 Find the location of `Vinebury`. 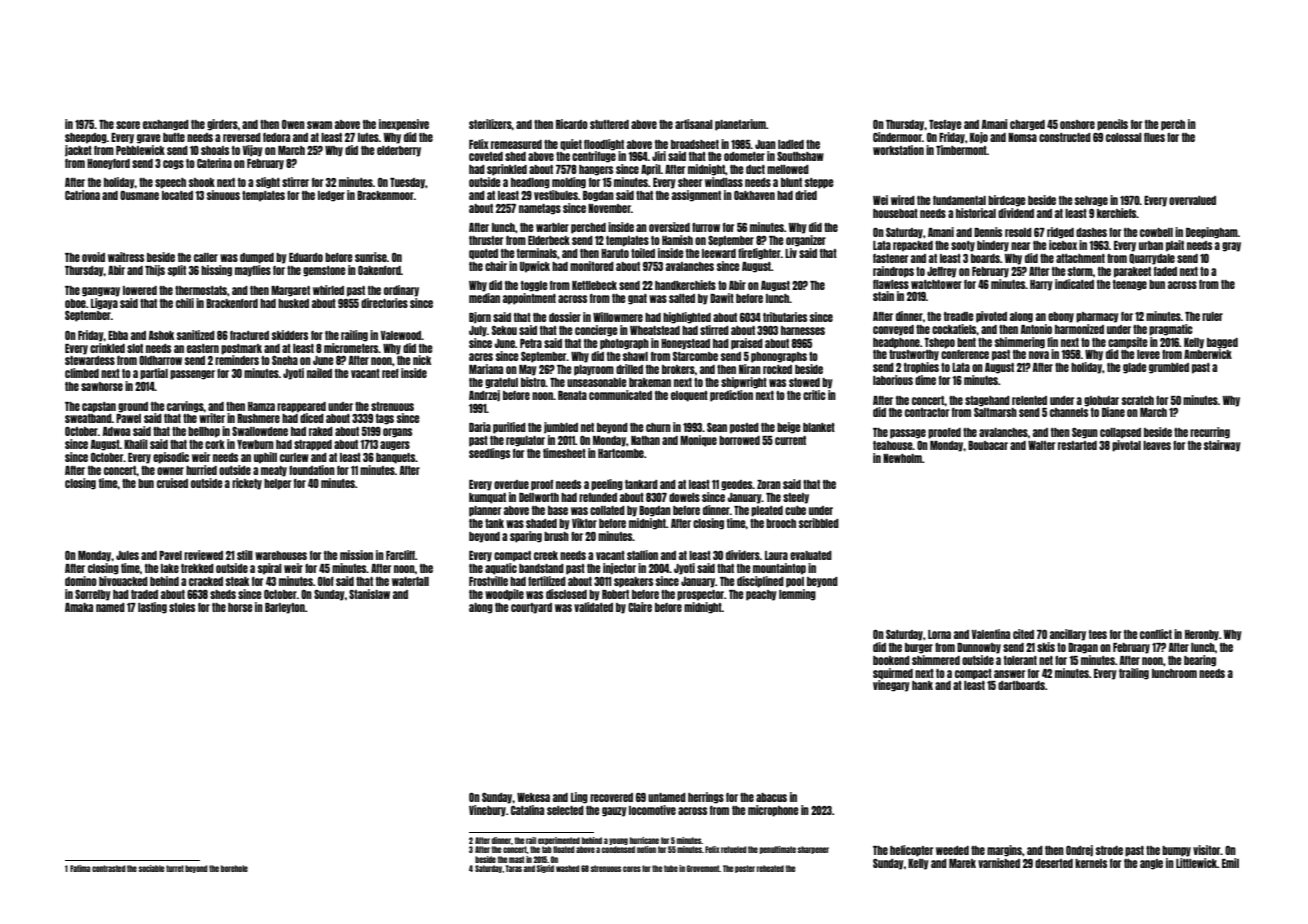

Vinebury is located at coordinates (487, 811).
